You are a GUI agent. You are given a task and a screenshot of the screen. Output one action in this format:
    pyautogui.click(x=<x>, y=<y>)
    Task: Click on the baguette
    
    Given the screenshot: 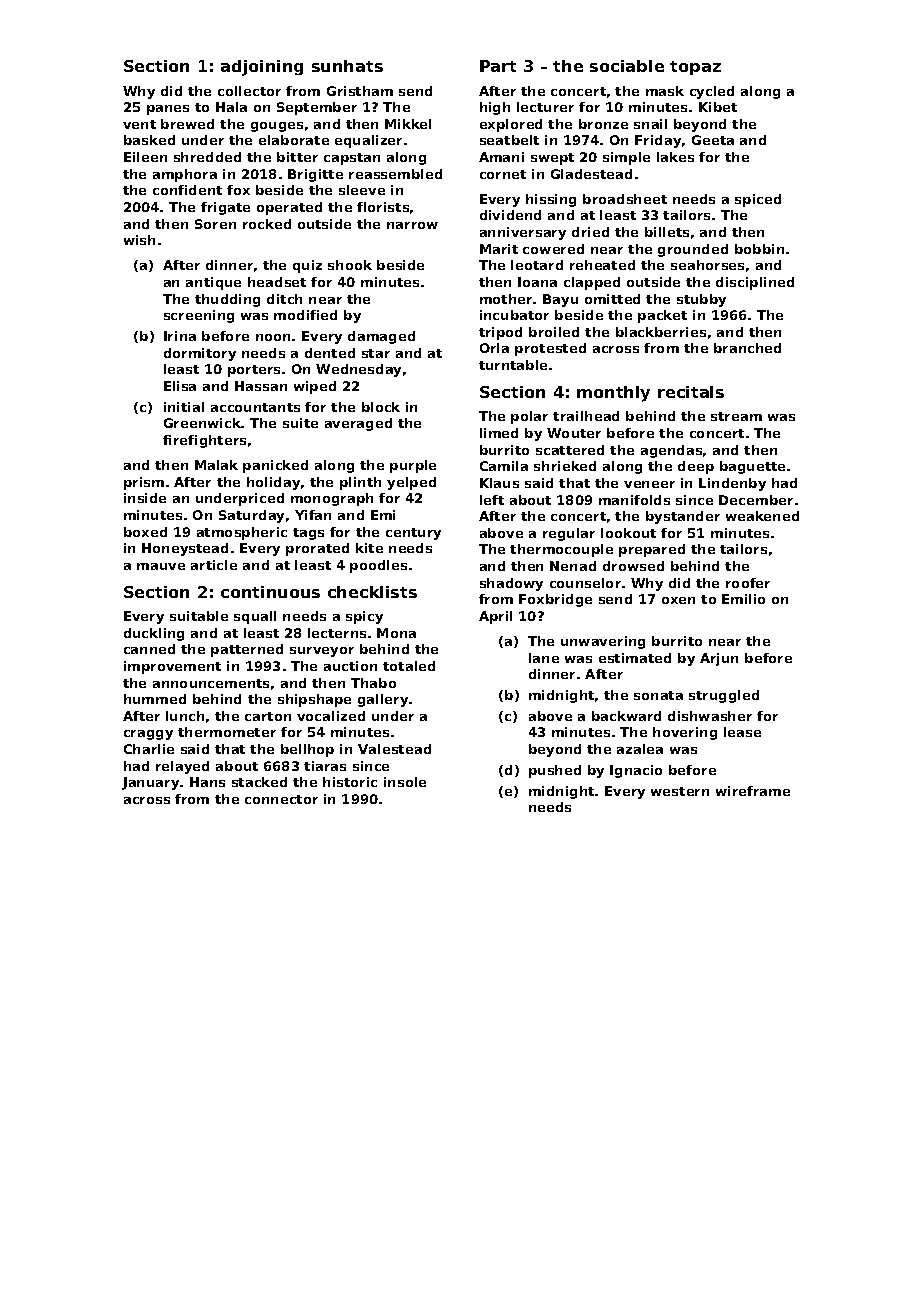 What is the action you would take?
    pyautogui.click(x=752, y=467)
